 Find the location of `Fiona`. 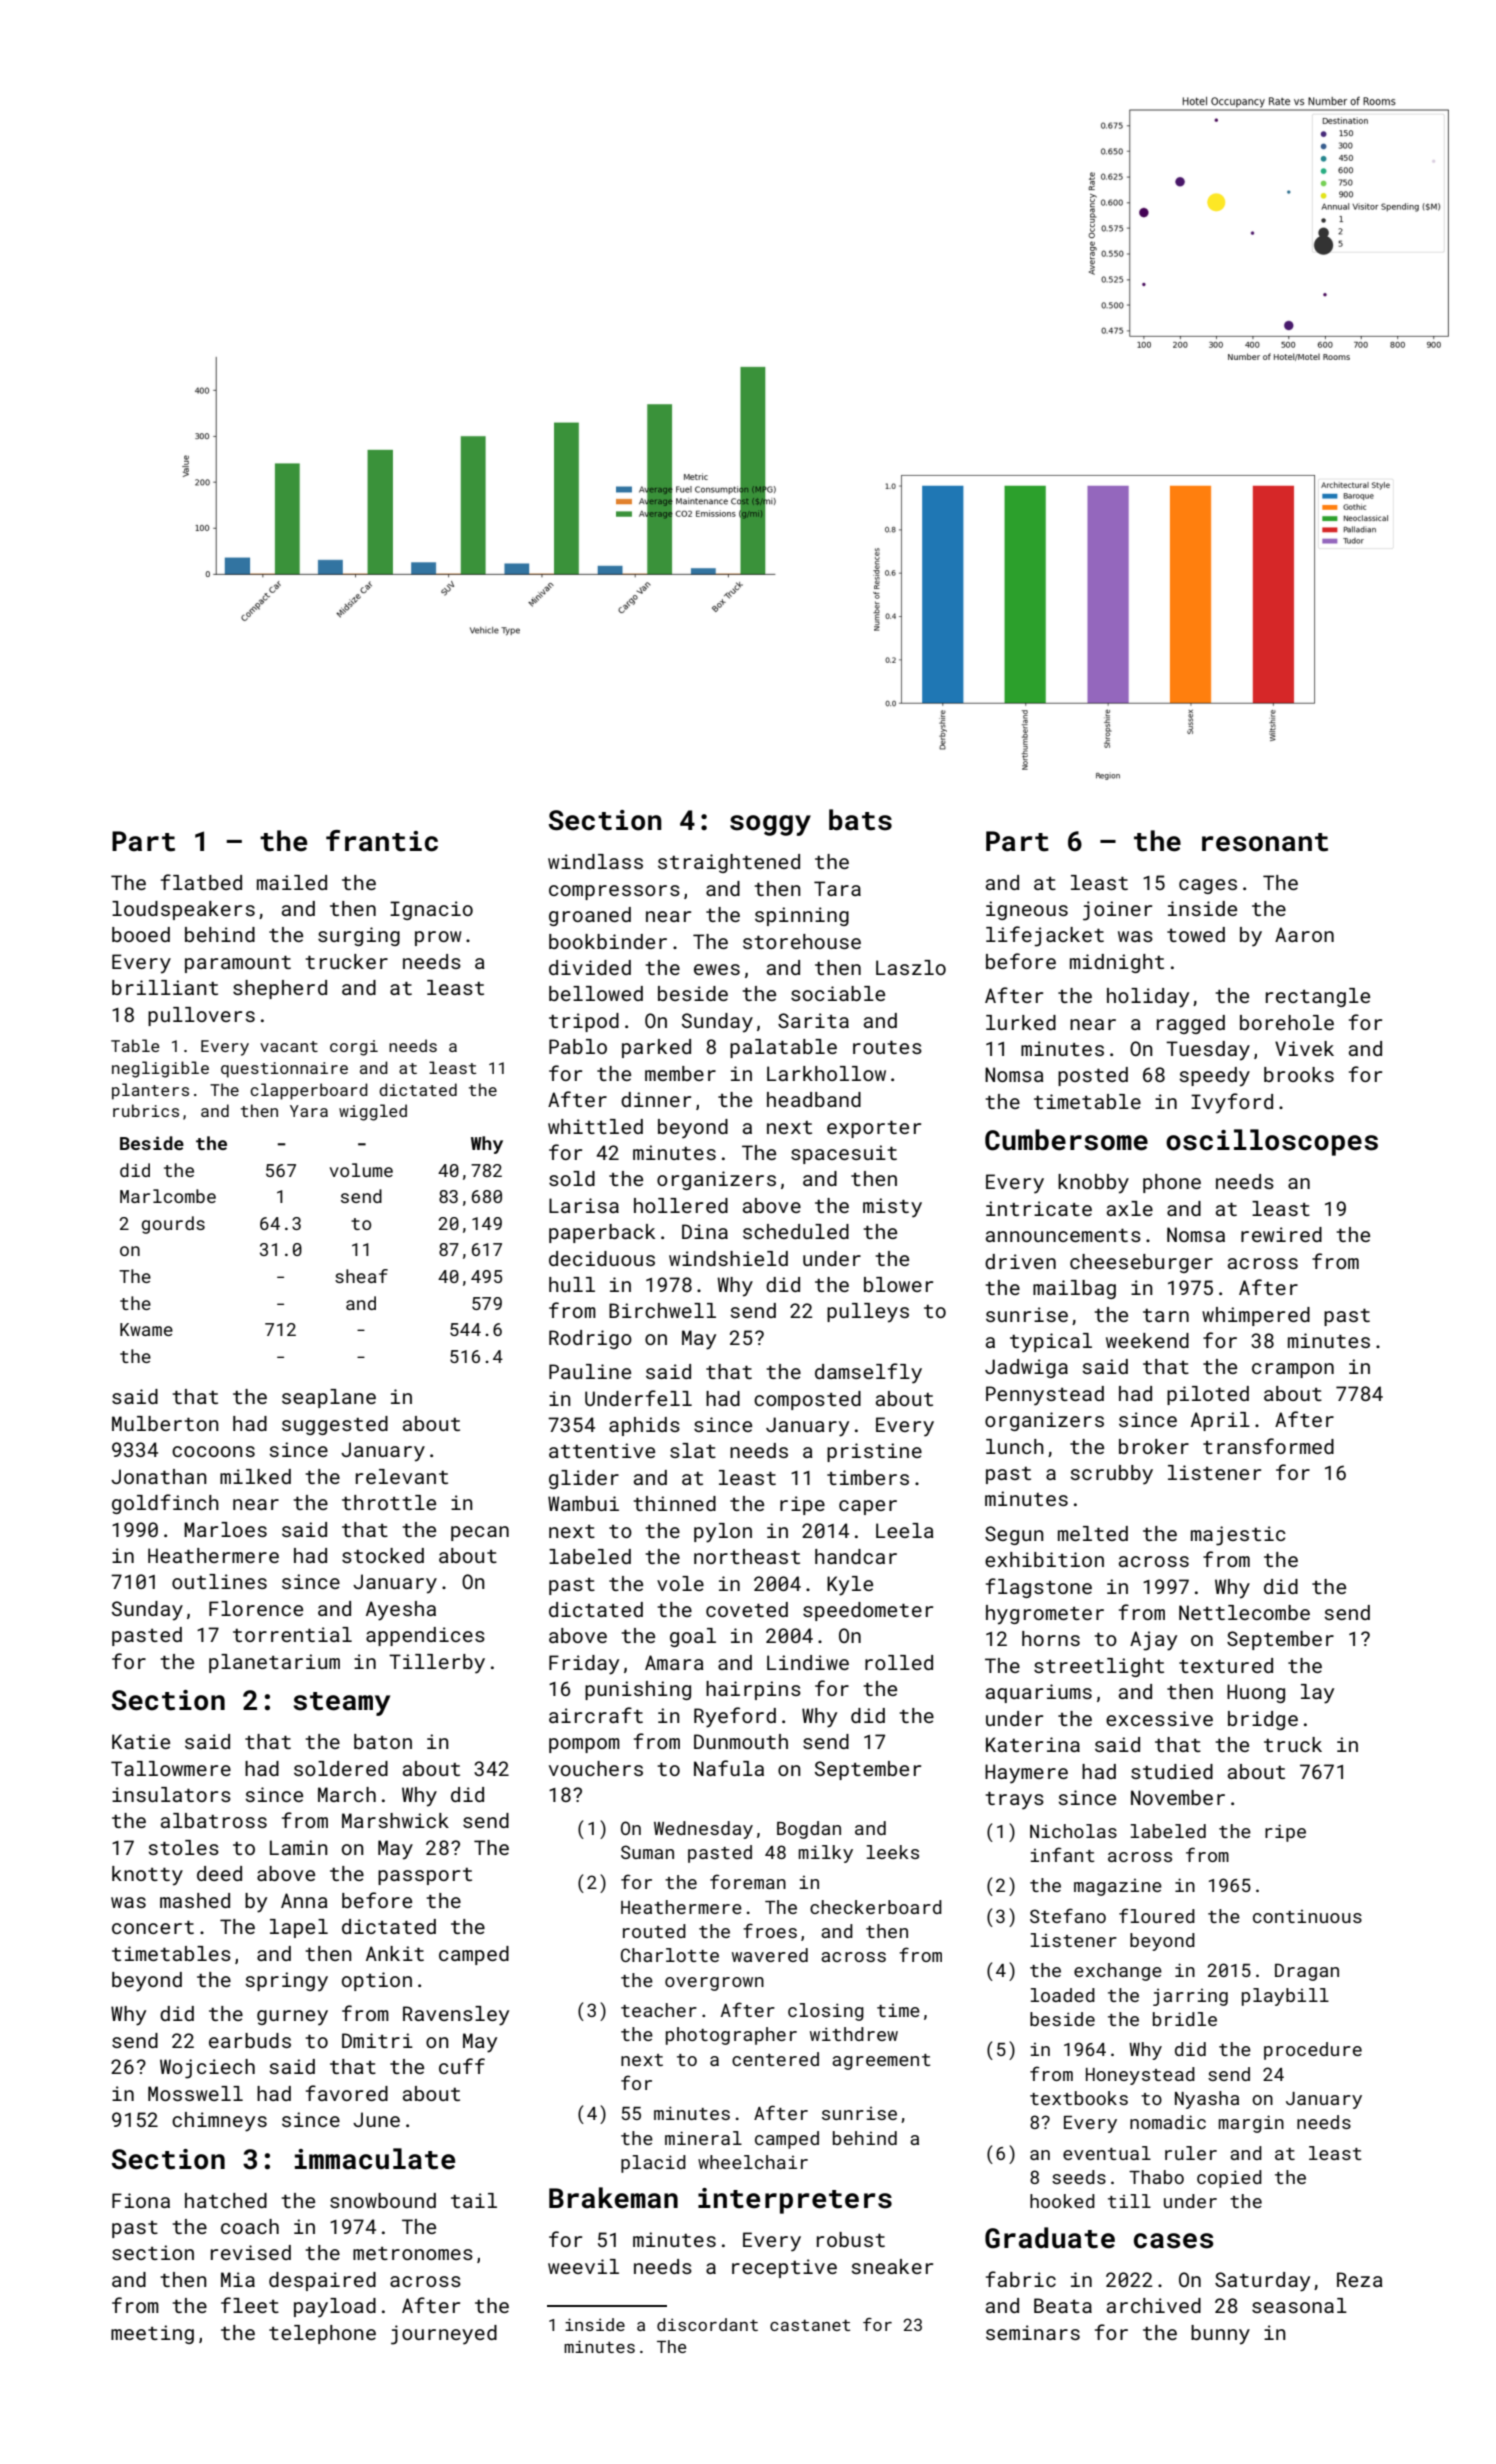

Fiona is located at coordinates (141, 2200).
